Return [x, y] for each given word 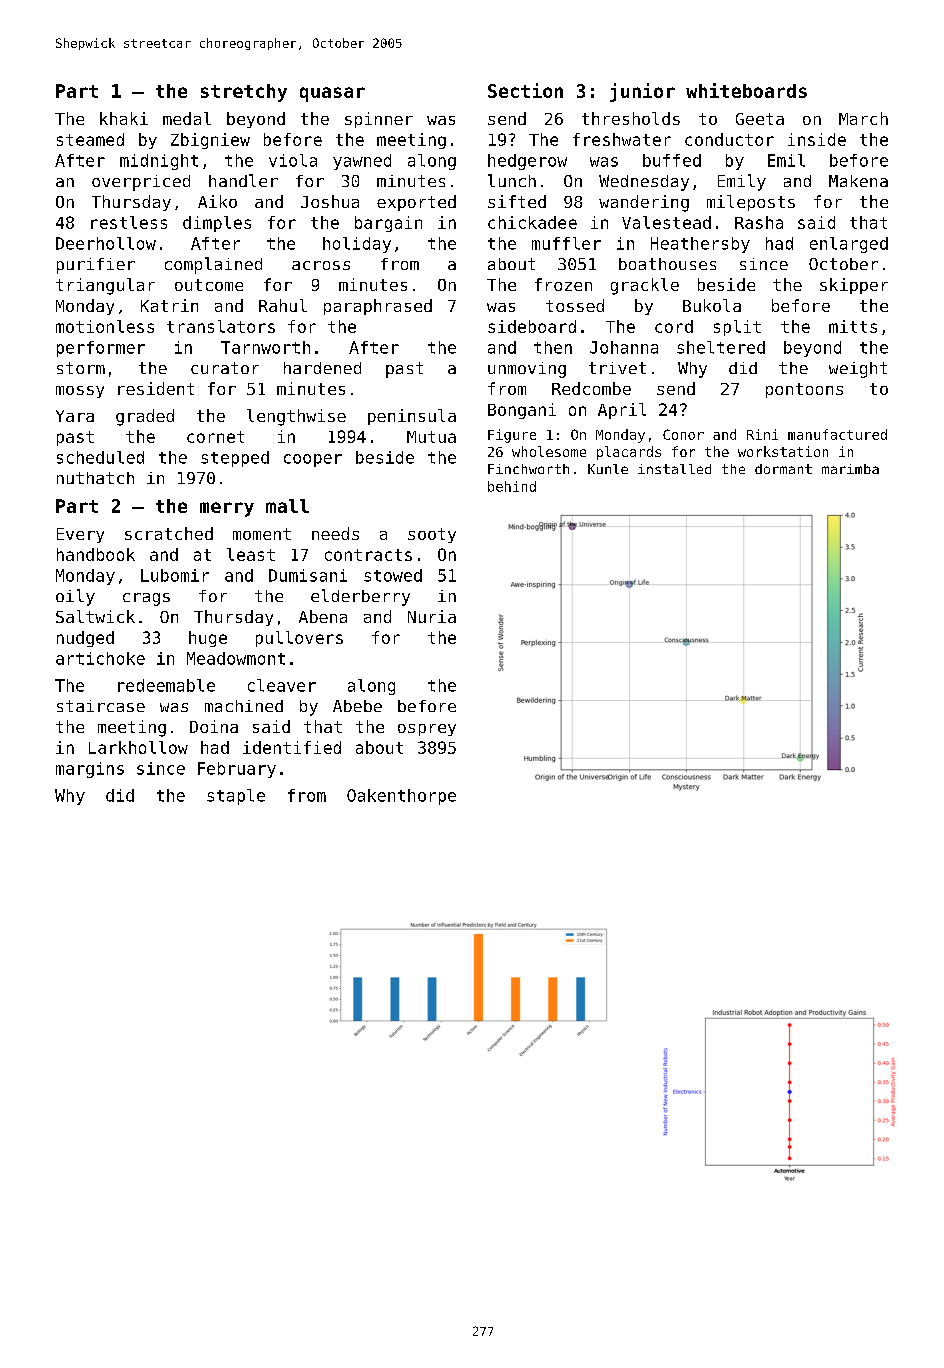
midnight [159, 162]
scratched [169, 533]
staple [236, 797]
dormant [783, 469]
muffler [566, 243]
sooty [432, 535]
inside [817, 139]
